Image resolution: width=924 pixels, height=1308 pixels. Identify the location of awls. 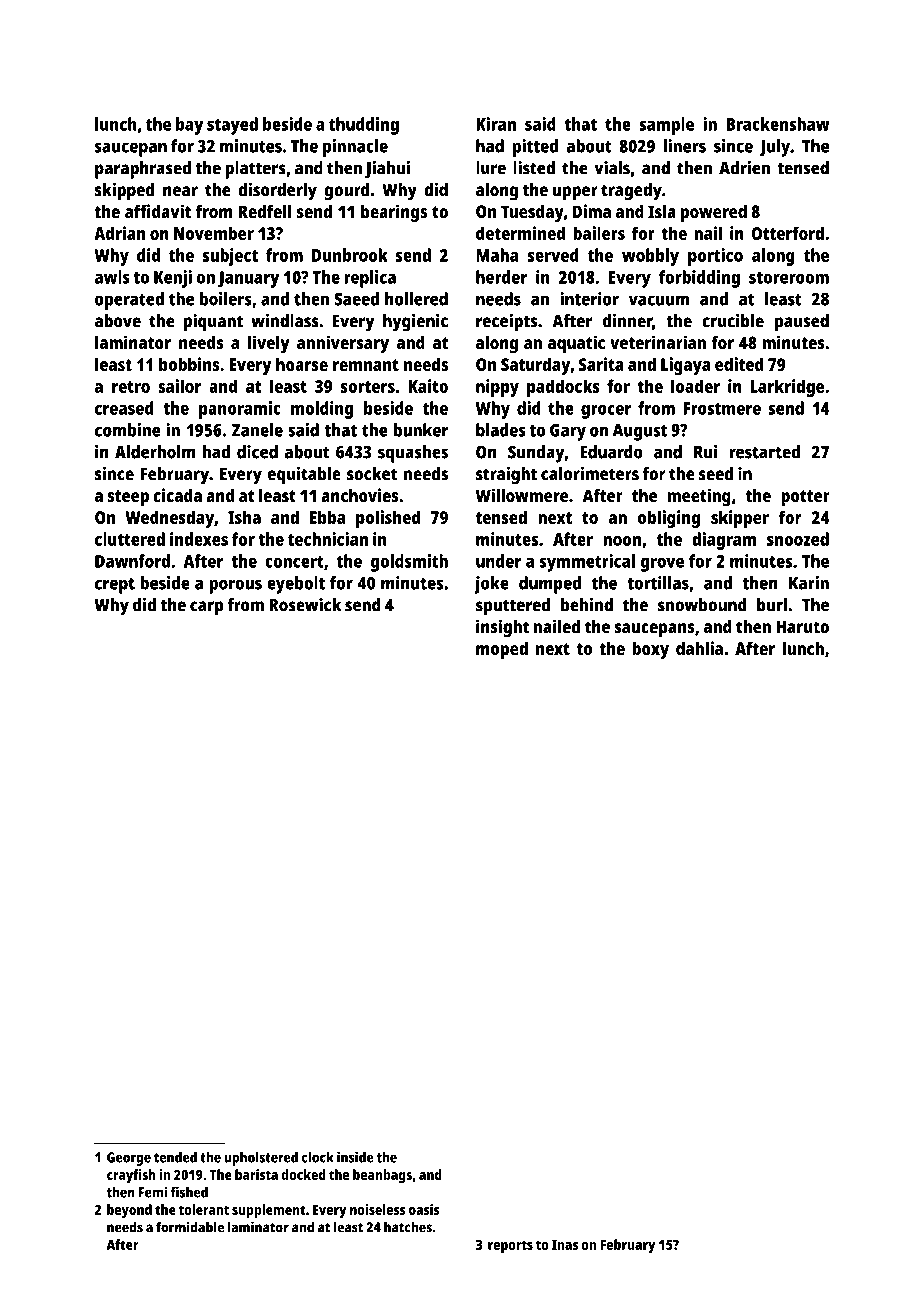
(112, 277).
